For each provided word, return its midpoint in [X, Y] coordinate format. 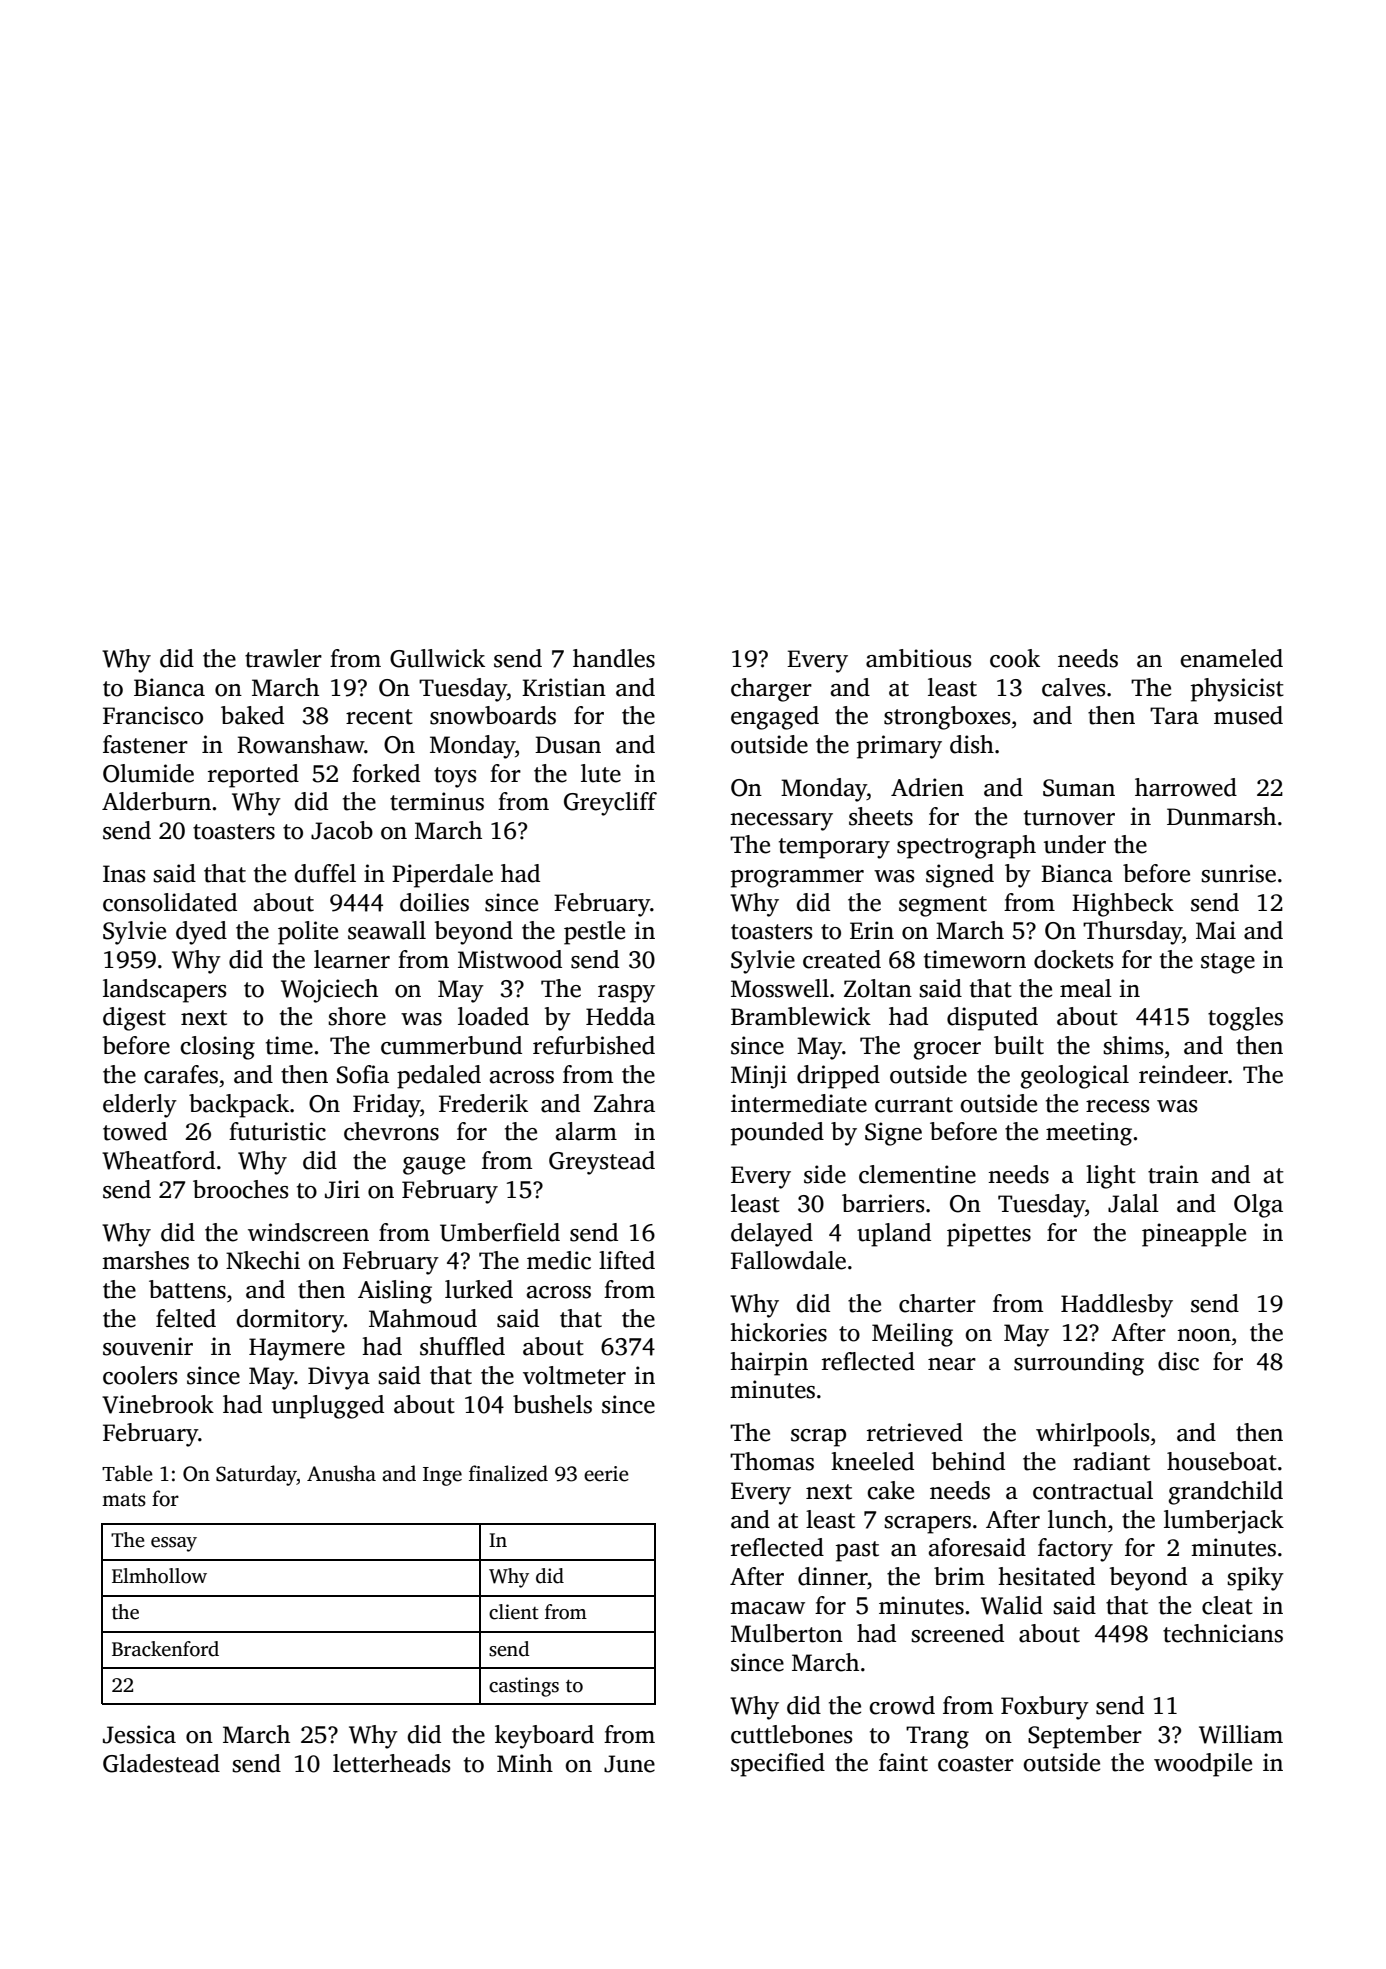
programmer [797, 879]
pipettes [989, 1235]
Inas [124, 874]
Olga [1258, 1206]
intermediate [799, 1103]
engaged [775, 718]
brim [959, 1576]
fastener [145, 744]
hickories [778, 1332]
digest [134, 1019]
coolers [140, 1375]
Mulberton [787, 1633]
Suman [1079, 788]
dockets [1074, 959]
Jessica [139, 1734]
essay [174, 1544]
